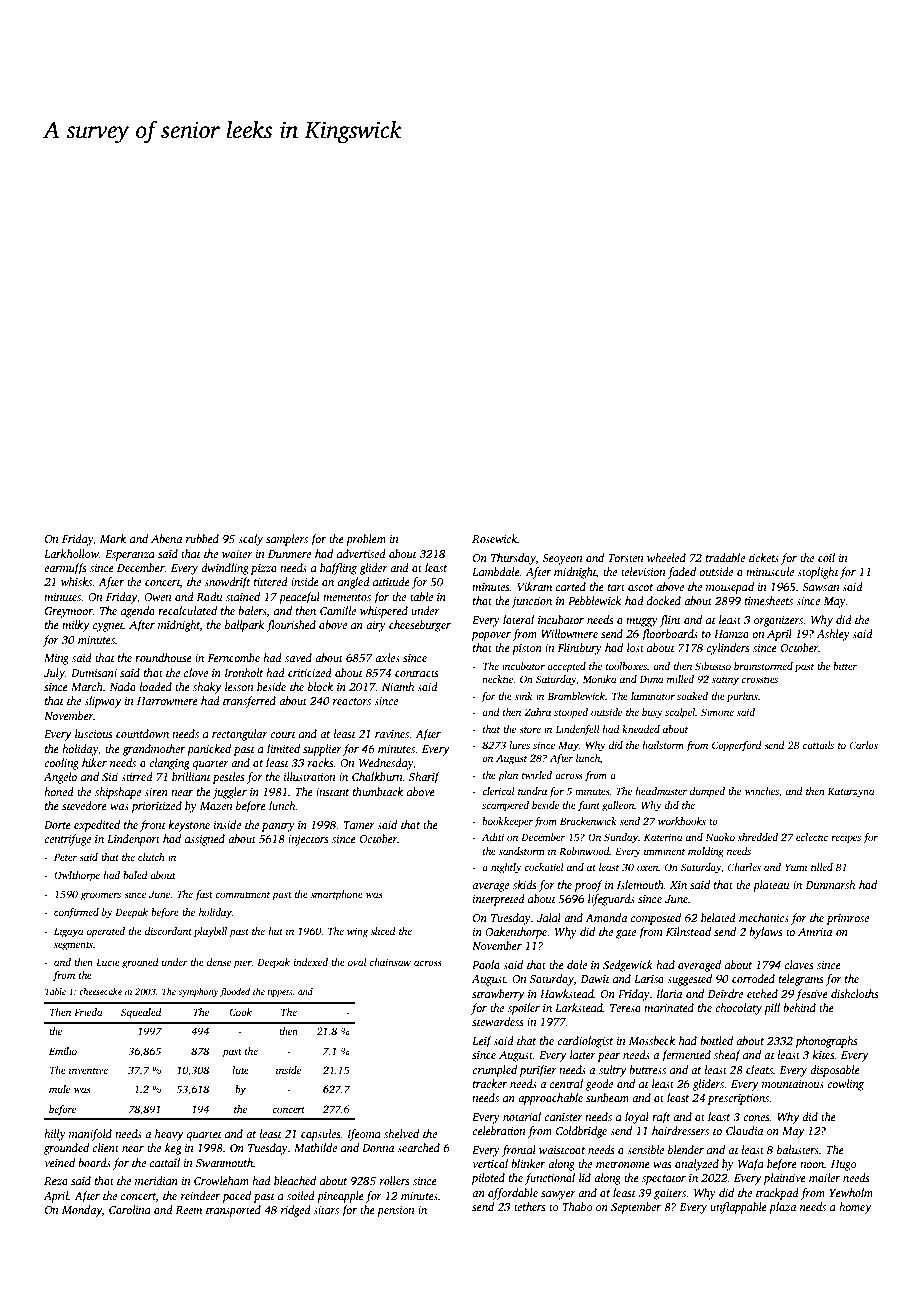 This document has width=924, height=1308. Describe the element at coordinates (529, 1206) in the document. I see `tethers` at that location.
